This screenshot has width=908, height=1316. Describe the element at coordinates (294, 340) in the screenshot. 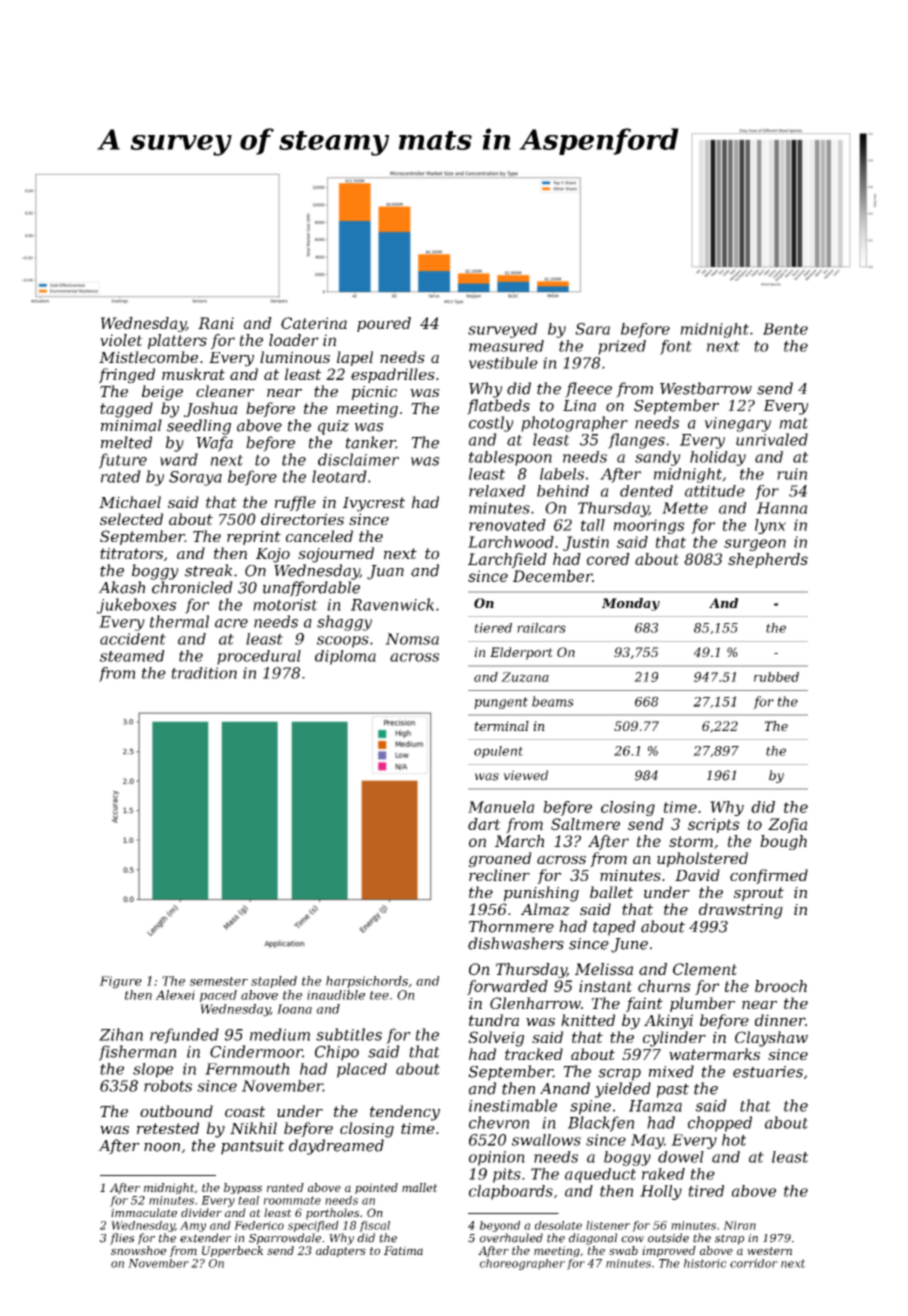

I see `loader` at that location.
